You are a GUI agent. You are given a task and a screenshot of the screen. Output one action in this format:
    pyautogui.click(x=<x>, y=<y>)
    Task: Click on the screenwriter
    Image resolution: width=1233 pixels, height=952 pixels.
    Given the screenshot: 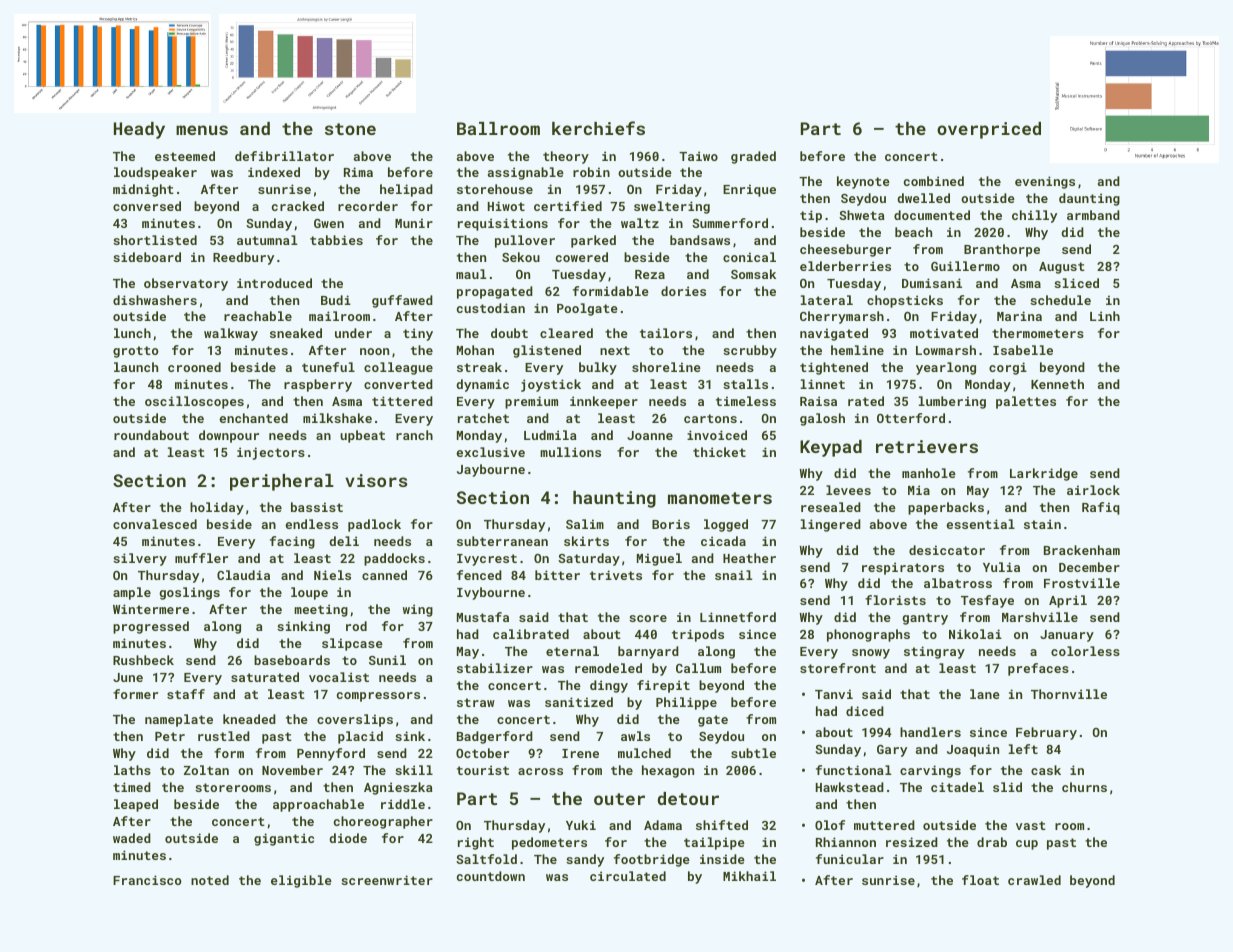 What is the action you would take?
    pyautogui.click(x=387, y=880)
